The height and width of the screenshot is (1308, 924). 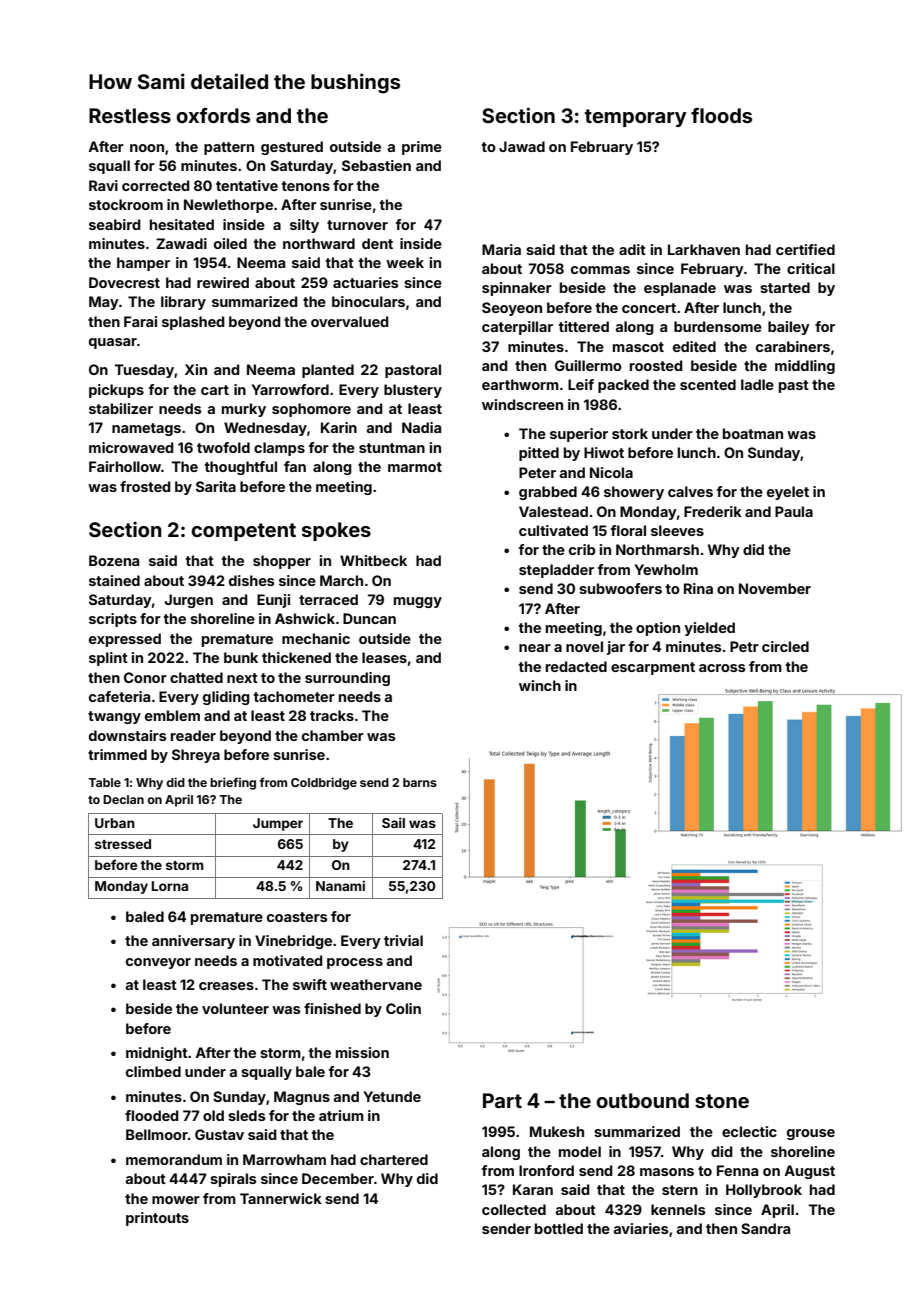 I want to click on trivial, so click(x=403, y=940).
